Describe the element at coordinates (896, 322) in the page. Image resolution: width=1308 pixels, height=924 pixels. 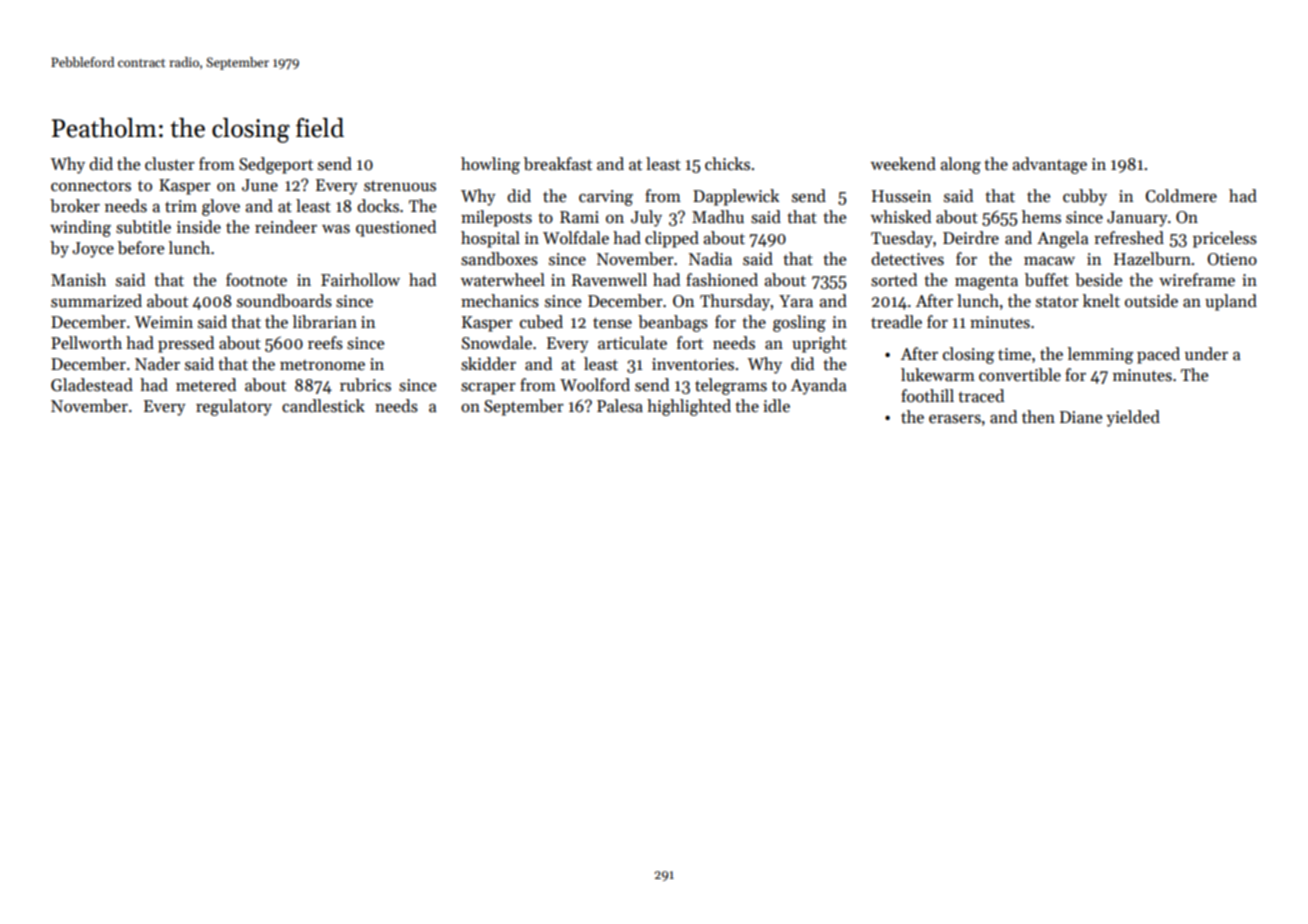
I see `treadle` at that location.
